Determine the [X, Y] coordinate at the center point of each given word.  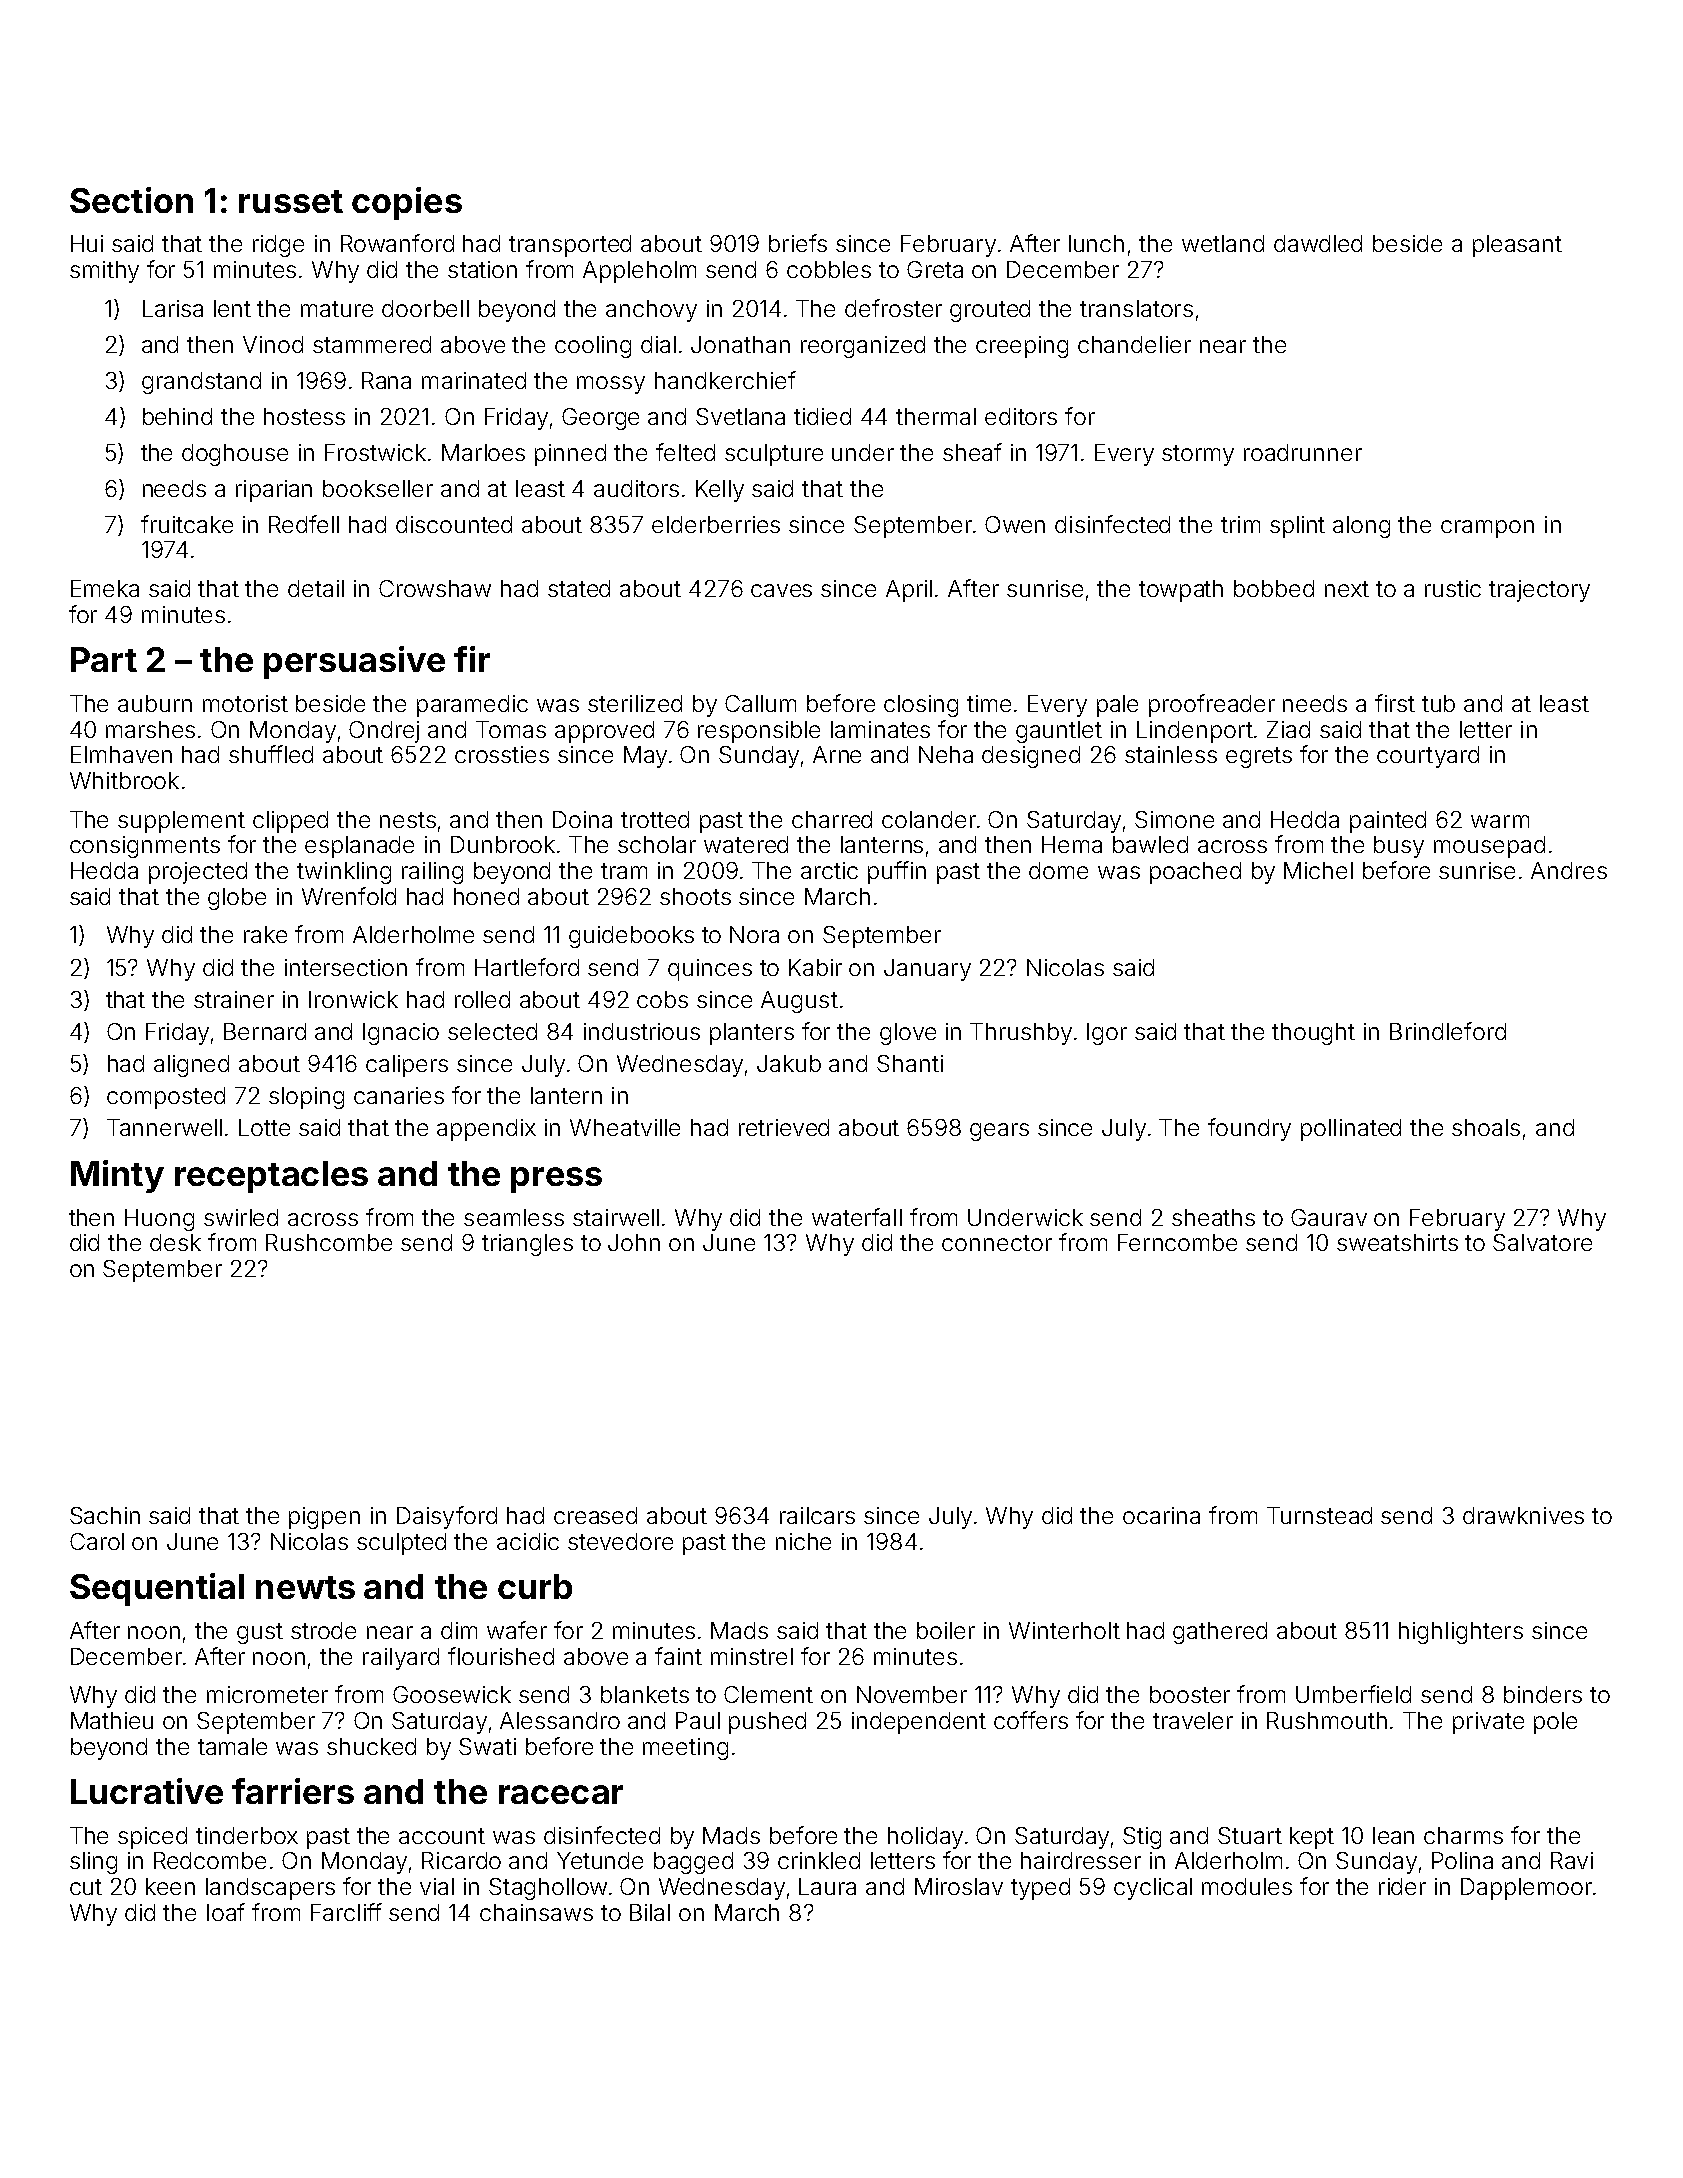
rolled [482, 999]
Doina [582, 819]
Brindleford [1448, 1031]
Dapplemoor [1526, 1889]
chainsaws [536, 1912]
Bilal [650, 1912]
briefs [798, 243]
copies [407, 203]
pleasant [1517, 246]
